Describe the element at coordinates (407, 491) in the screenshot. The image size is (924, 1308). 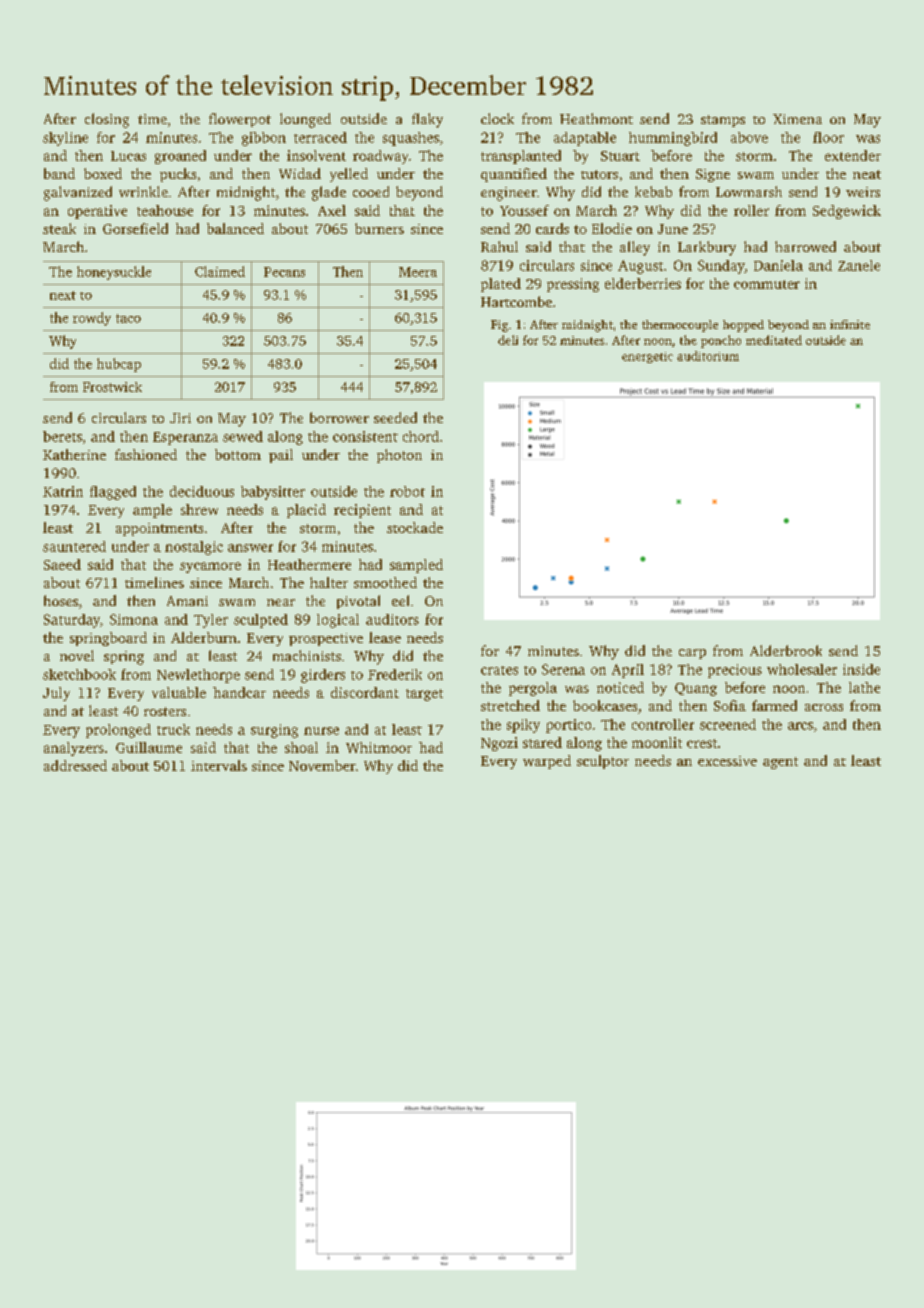
I see `robot` at that location.
